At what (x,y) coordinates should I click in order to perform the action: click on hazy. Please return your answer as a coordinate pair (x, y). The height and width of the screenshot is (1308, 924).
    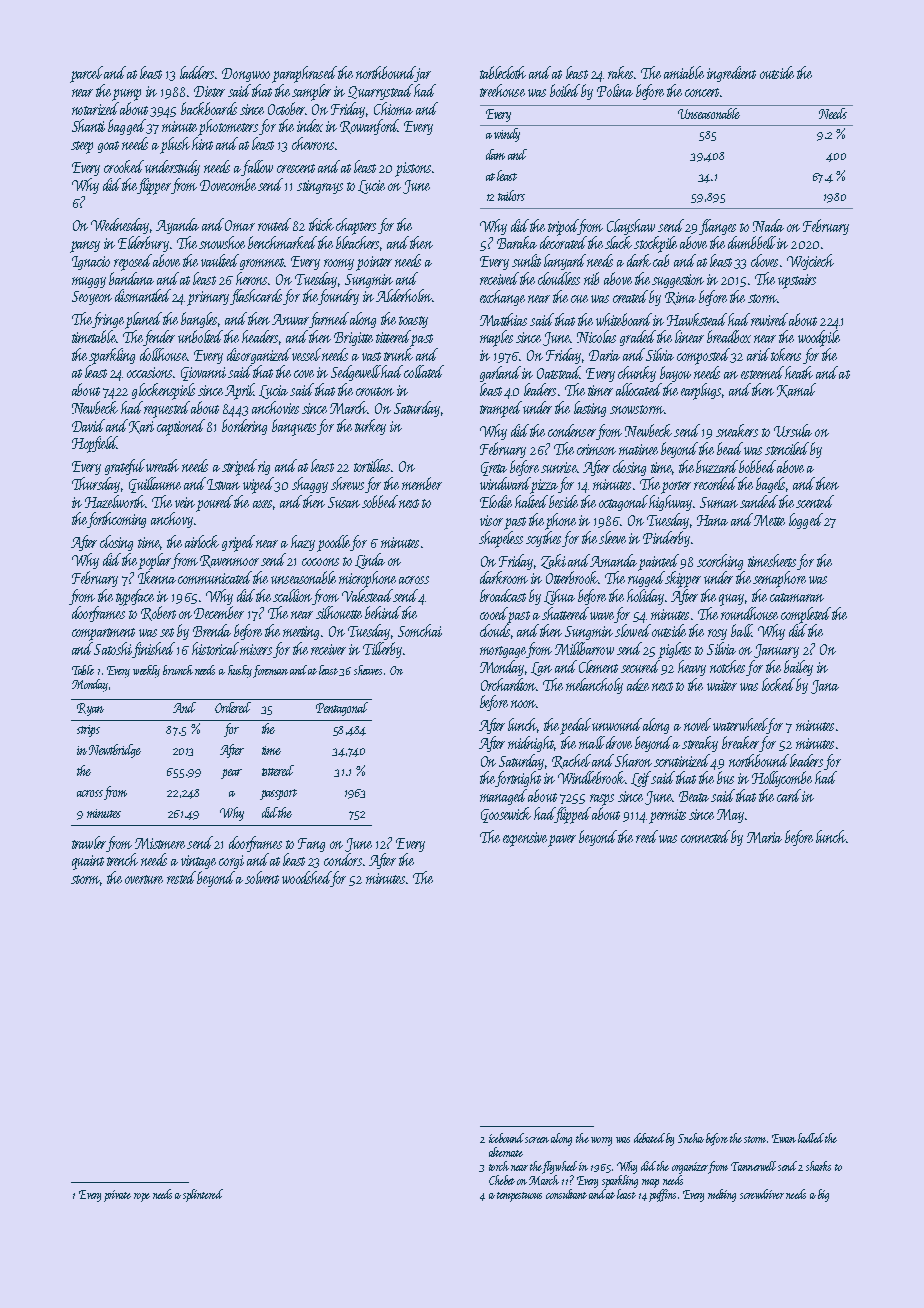
    Looking at the image, I should click on (303, 543).
